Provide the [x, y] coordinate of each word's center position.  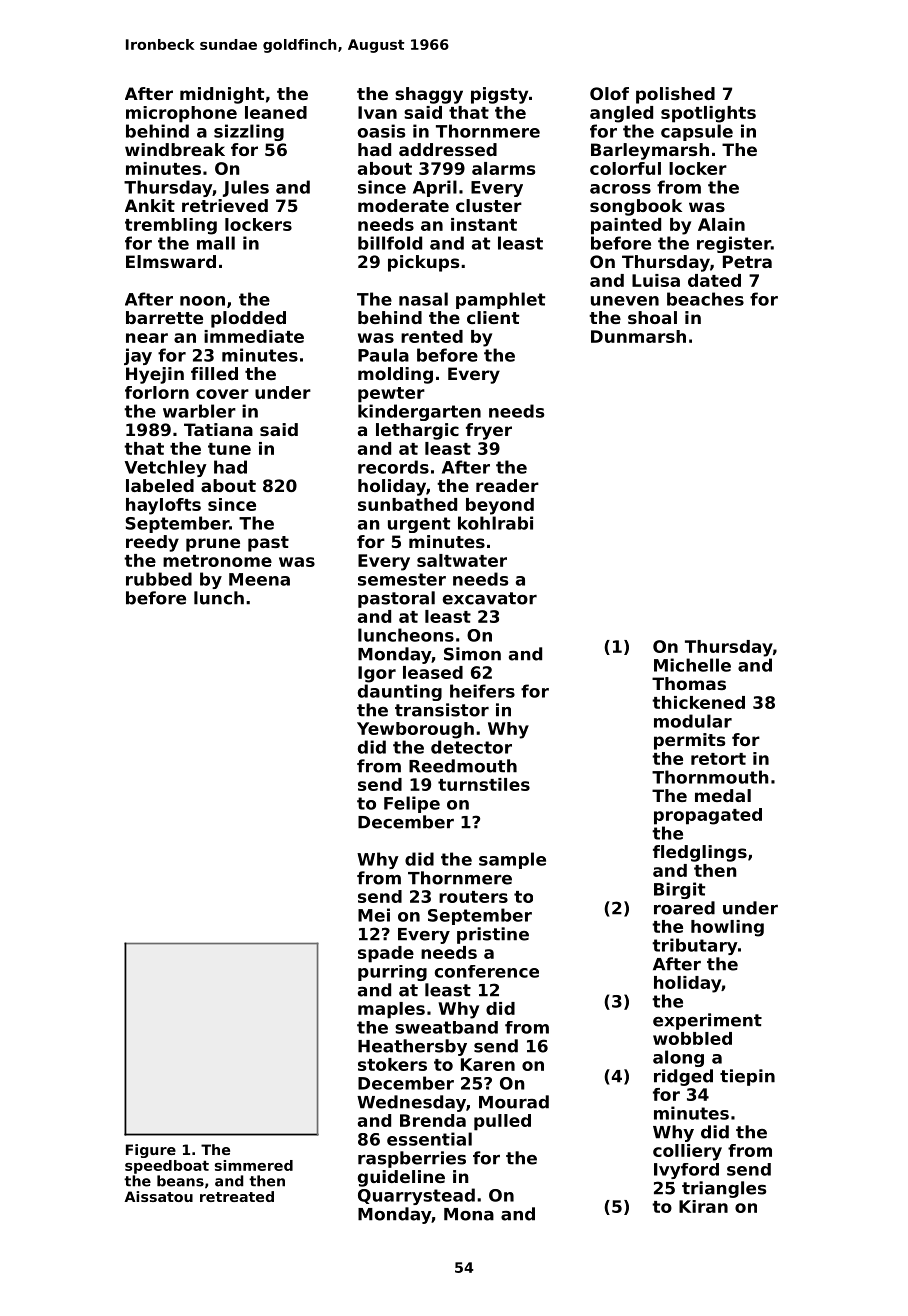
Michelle [692, 665]
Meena [259, 579]
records [393, 467]
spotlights [708, 114]
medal [723, 795]
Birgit [679, 890]
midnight [222, 95]
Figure [151, 1151]
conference [487, 971]
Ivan [377, 112]
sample [512, 860]
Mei [374, 915]
